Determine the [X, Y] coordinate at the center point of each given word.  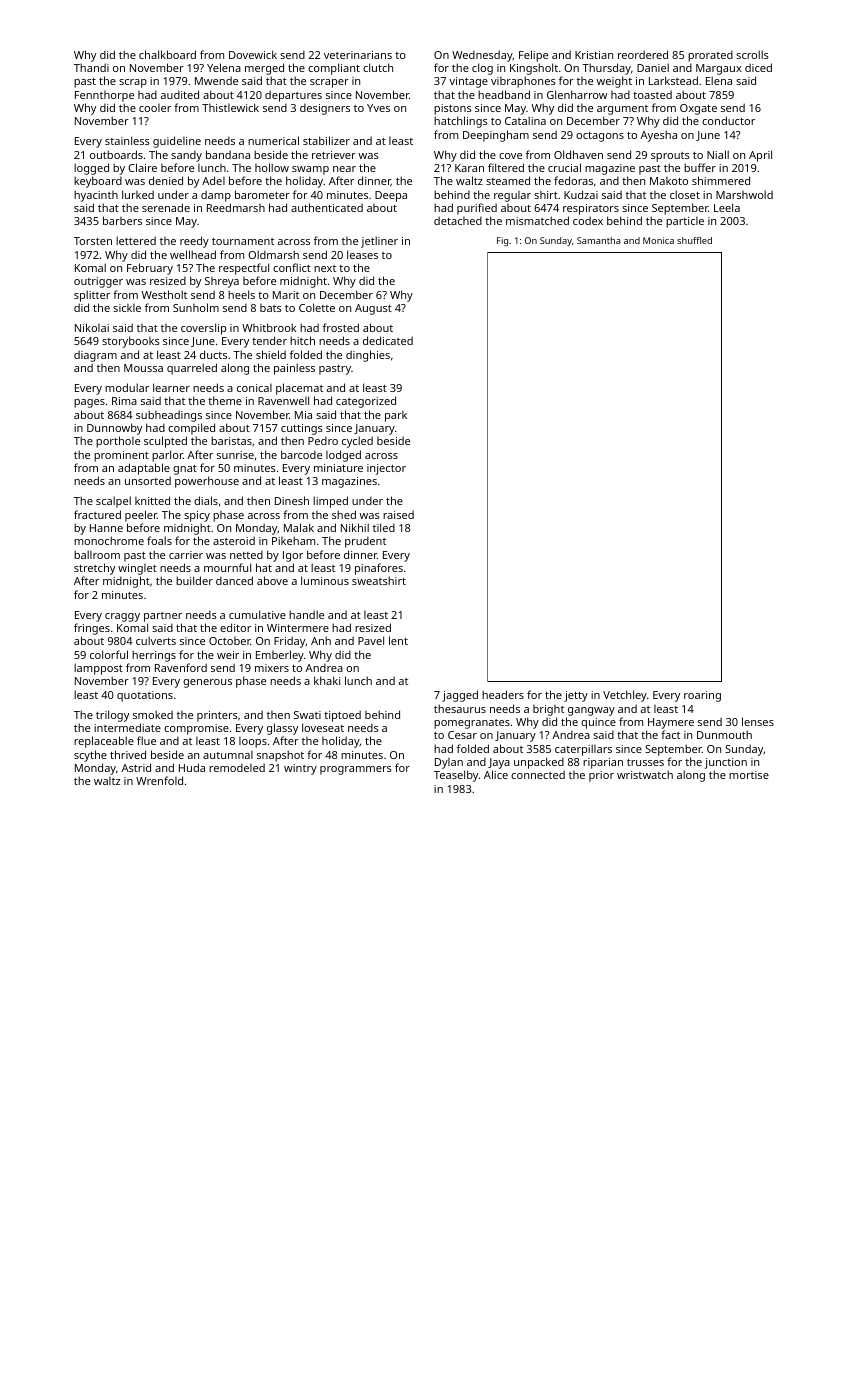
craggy [122, 617]
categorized [366, 402]
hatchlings [461, 122]
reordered [643, 54]
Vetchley [625, 696]
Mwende [216, 80]
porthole [118, 442]
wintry [300, 769]
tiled [384, 527]
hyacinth [96, 196]
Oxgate [698, 109]
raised [398, 514]
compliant [334, 69]
